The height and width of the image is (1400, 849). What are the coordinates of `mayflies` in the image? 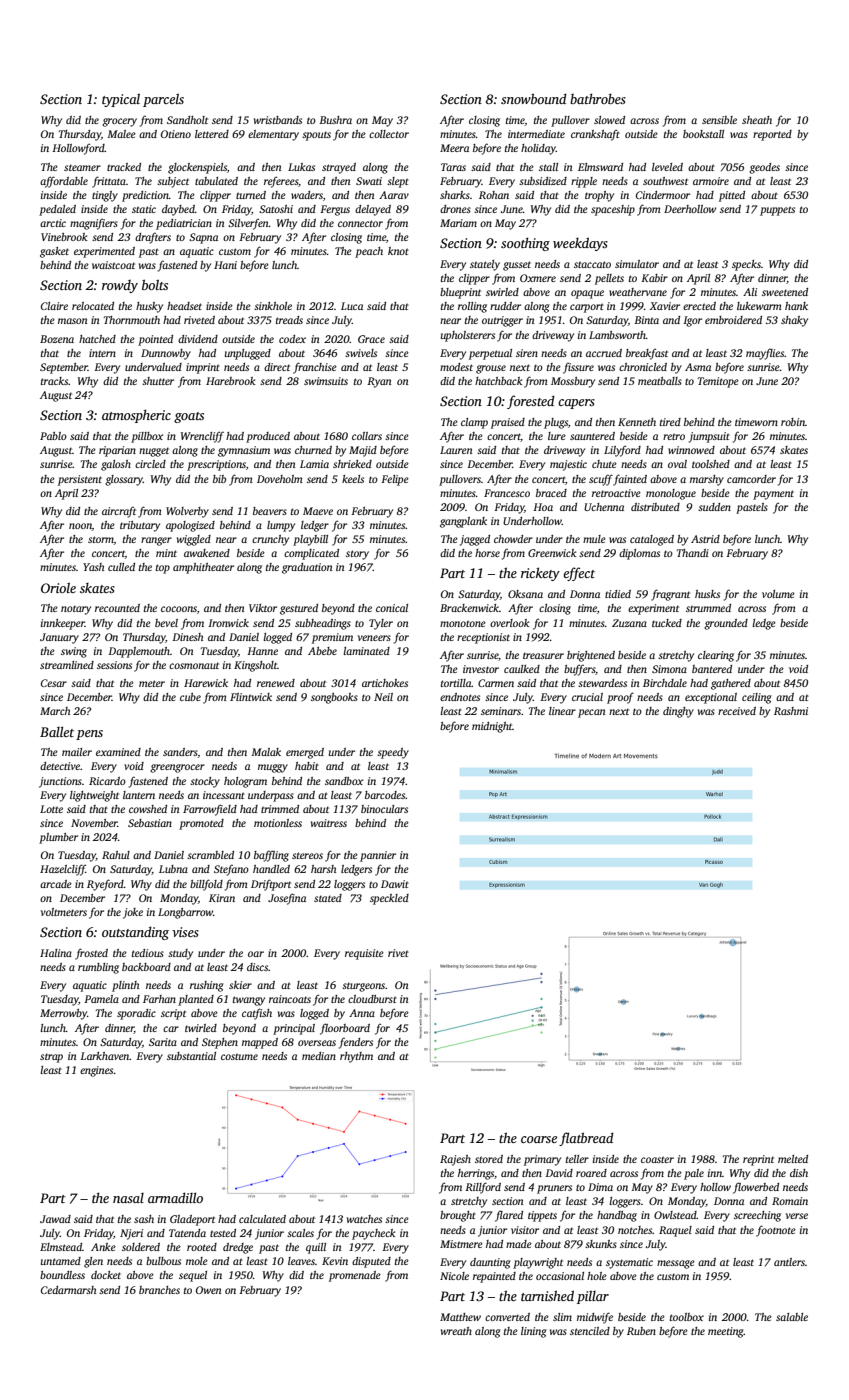 It's located at (765, 354).
